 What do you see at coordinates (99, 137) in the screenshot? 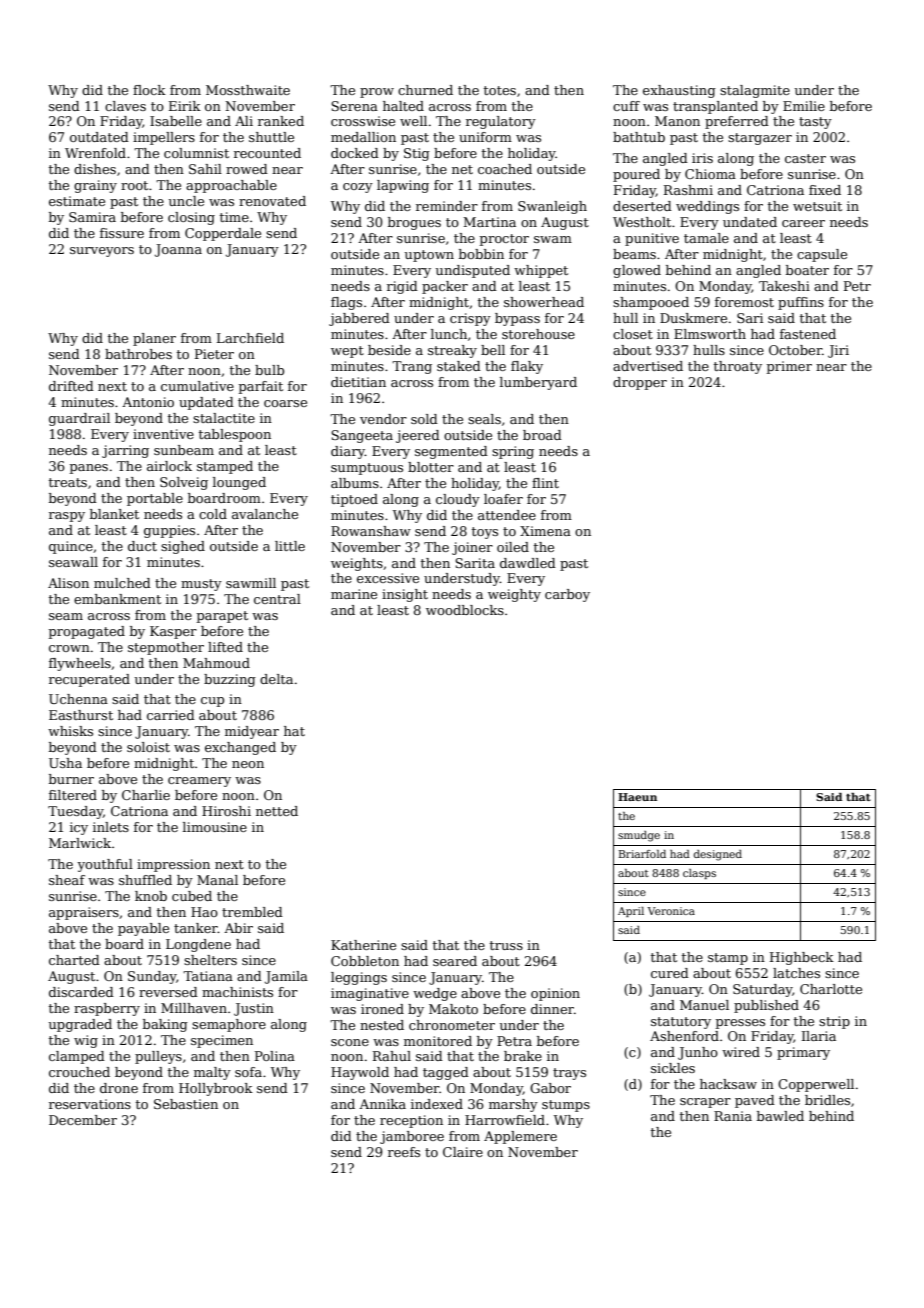
I see `outdated` at bounding box center [99, 137].
